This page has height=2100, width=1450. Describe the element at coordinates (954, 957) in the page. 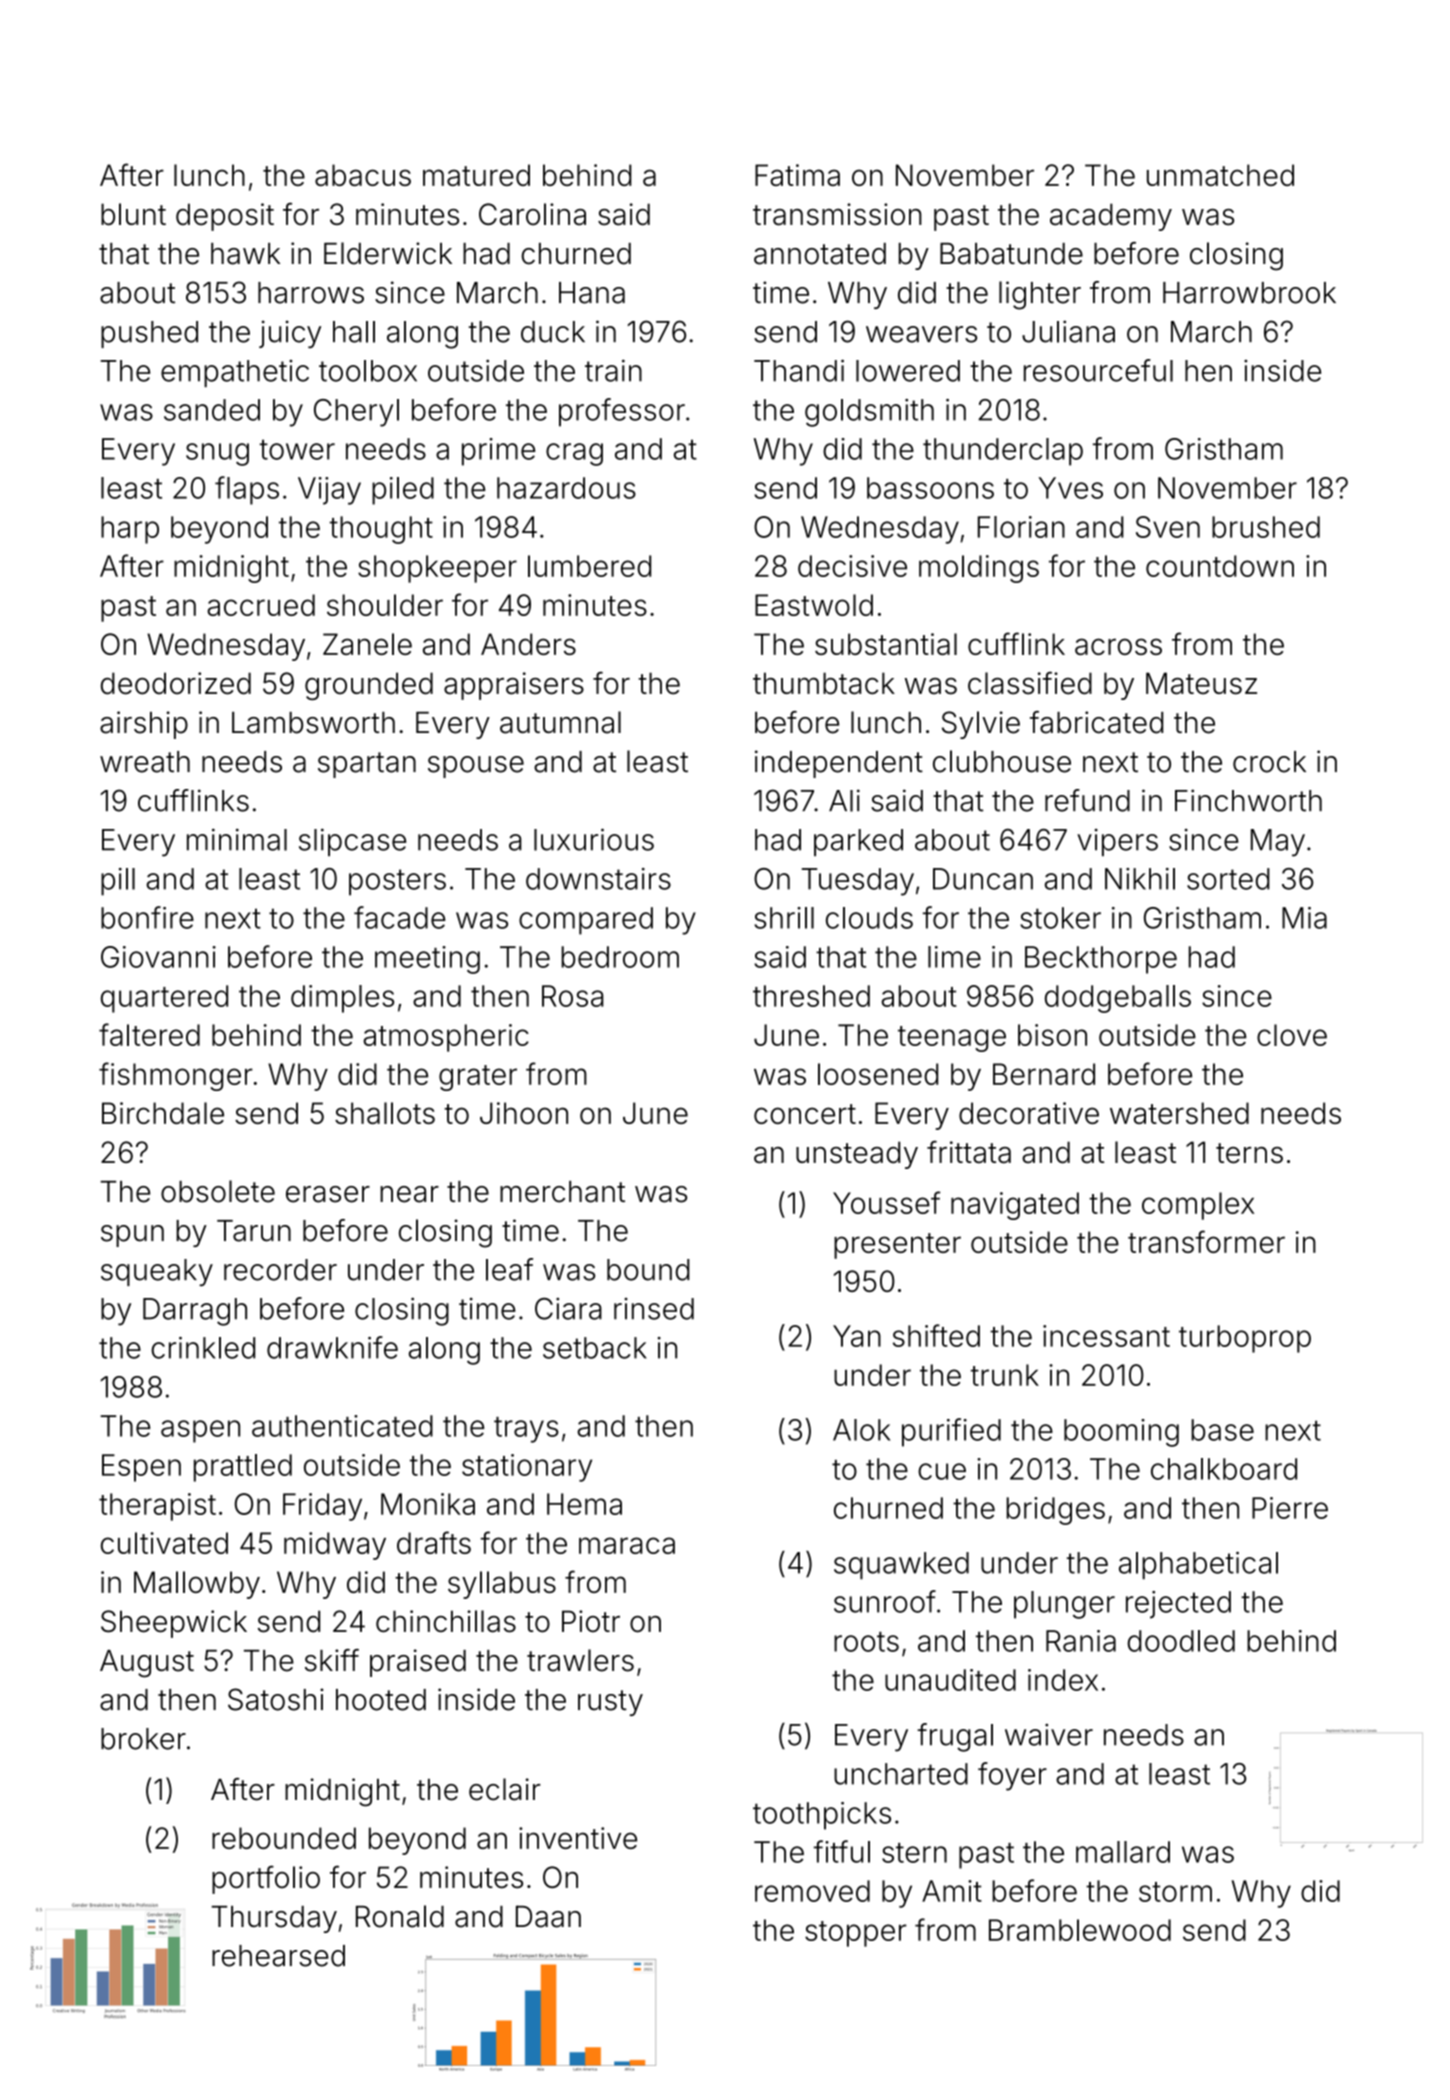

I see `lime` at that location.
